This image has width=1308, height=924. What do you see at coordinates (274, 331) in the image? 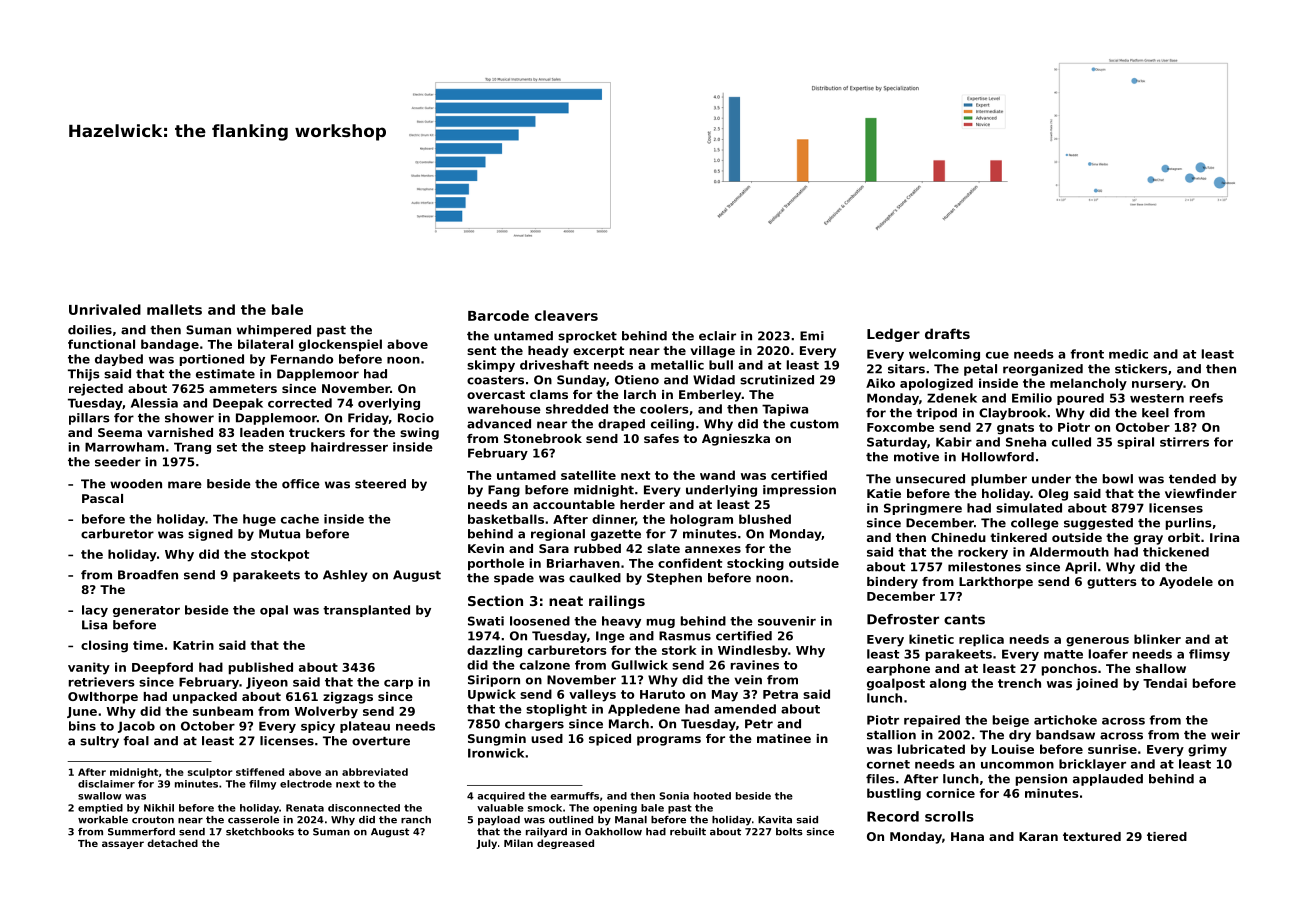
I see `whimpered` at bounding box center [274, 331].
